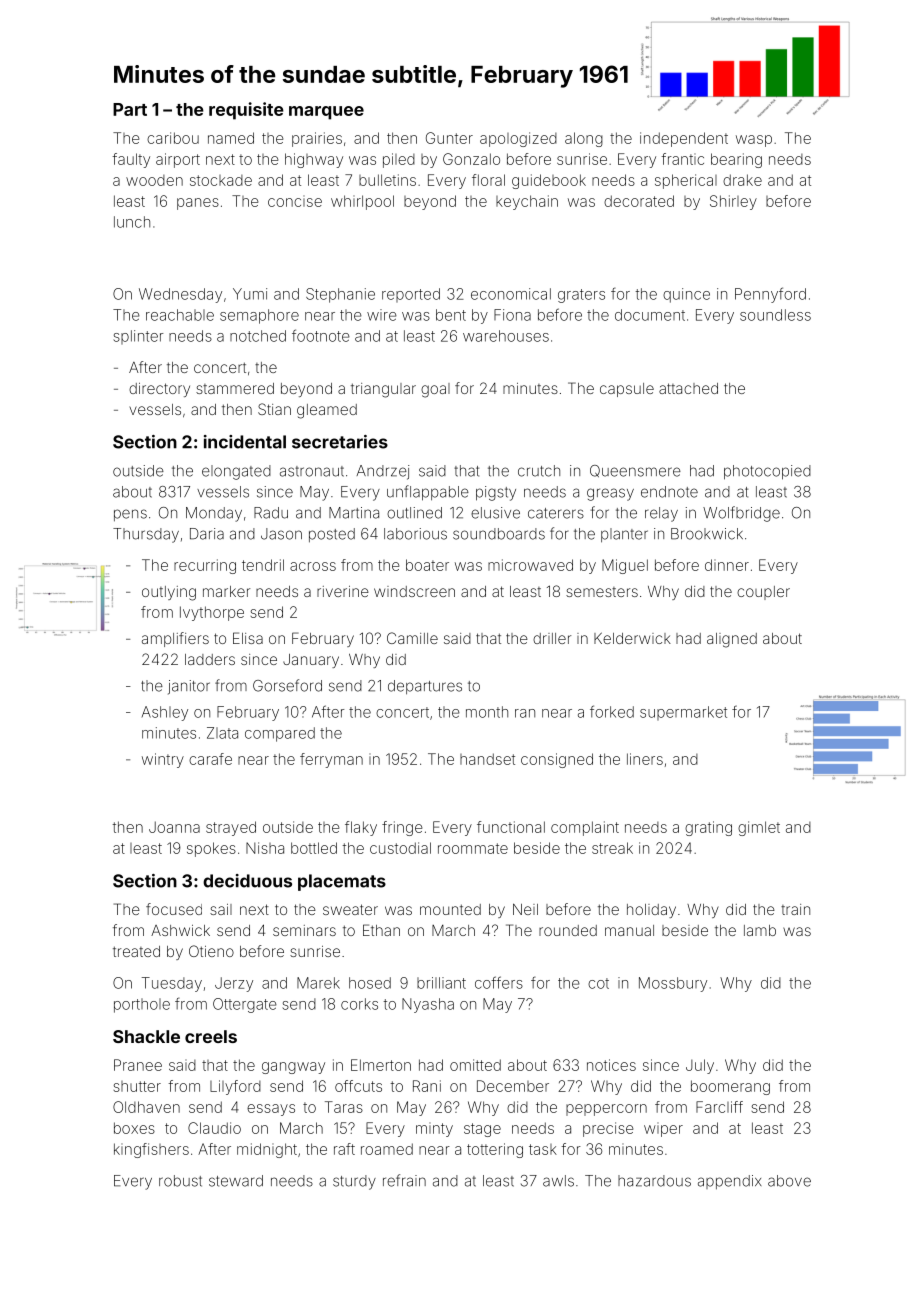 The image size is (924, 1308). I want to click on Mossbury, so click(673, 984).
